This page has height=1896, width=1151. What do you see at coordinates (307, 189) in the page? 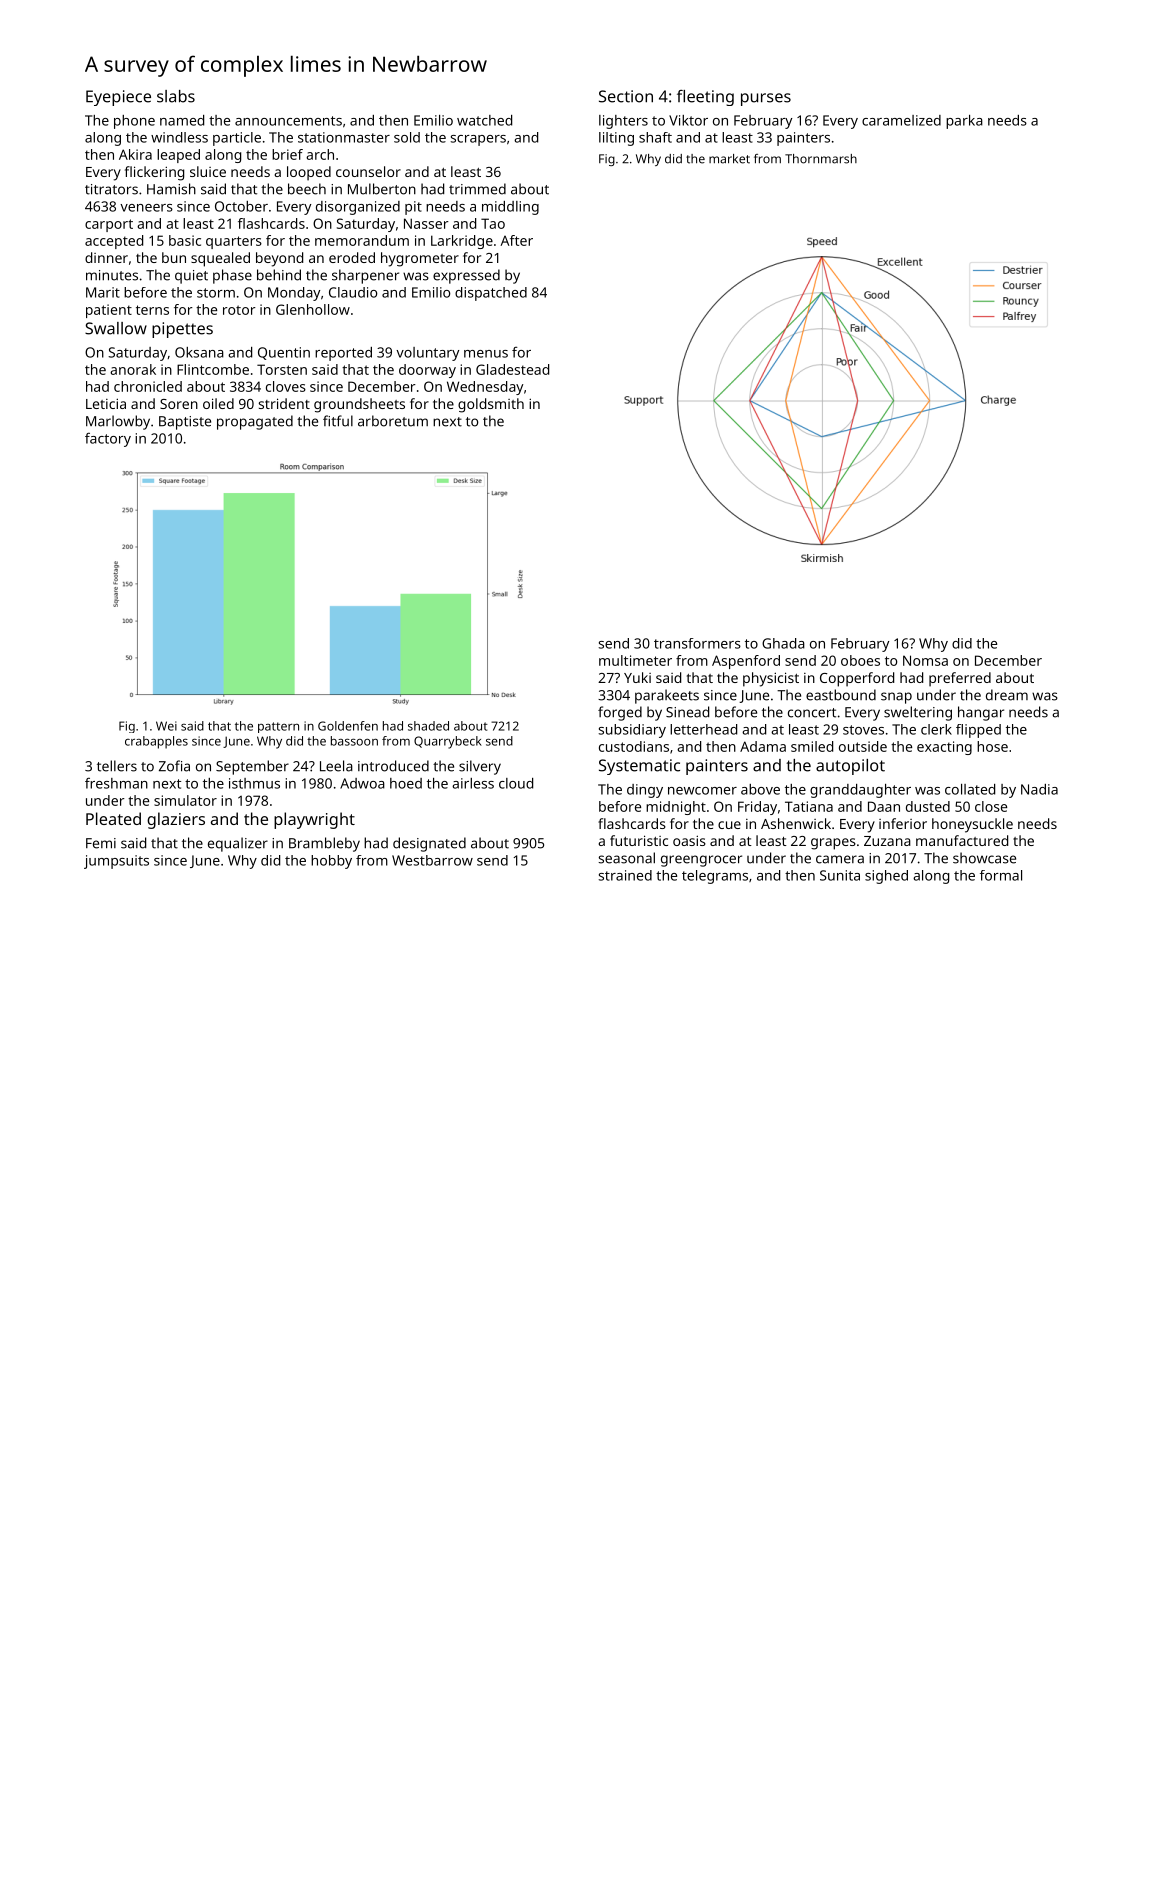
I see `beech` at bounding box center [307, 189].
